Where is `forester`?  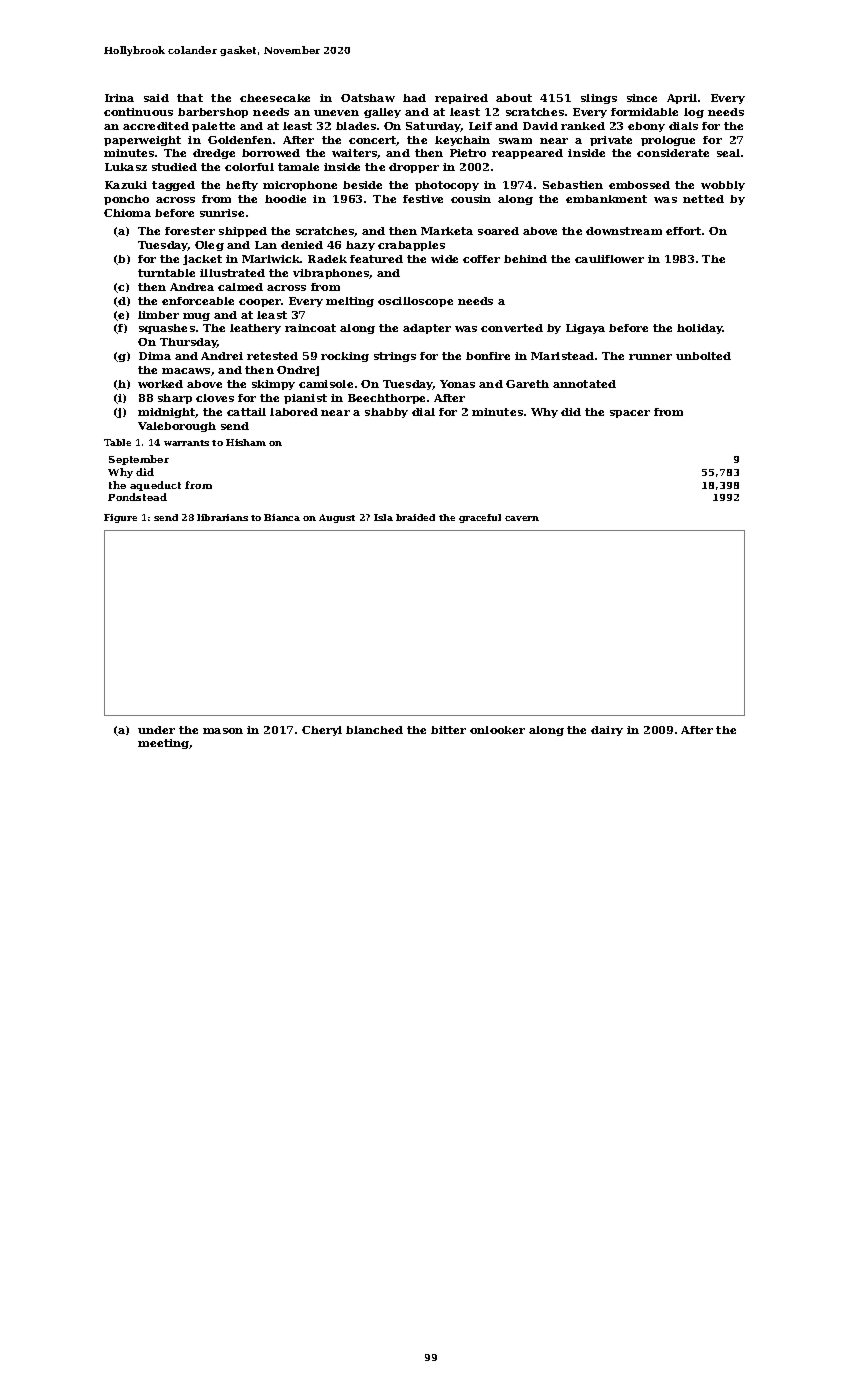 forester is located at coordinates (190, 231).
